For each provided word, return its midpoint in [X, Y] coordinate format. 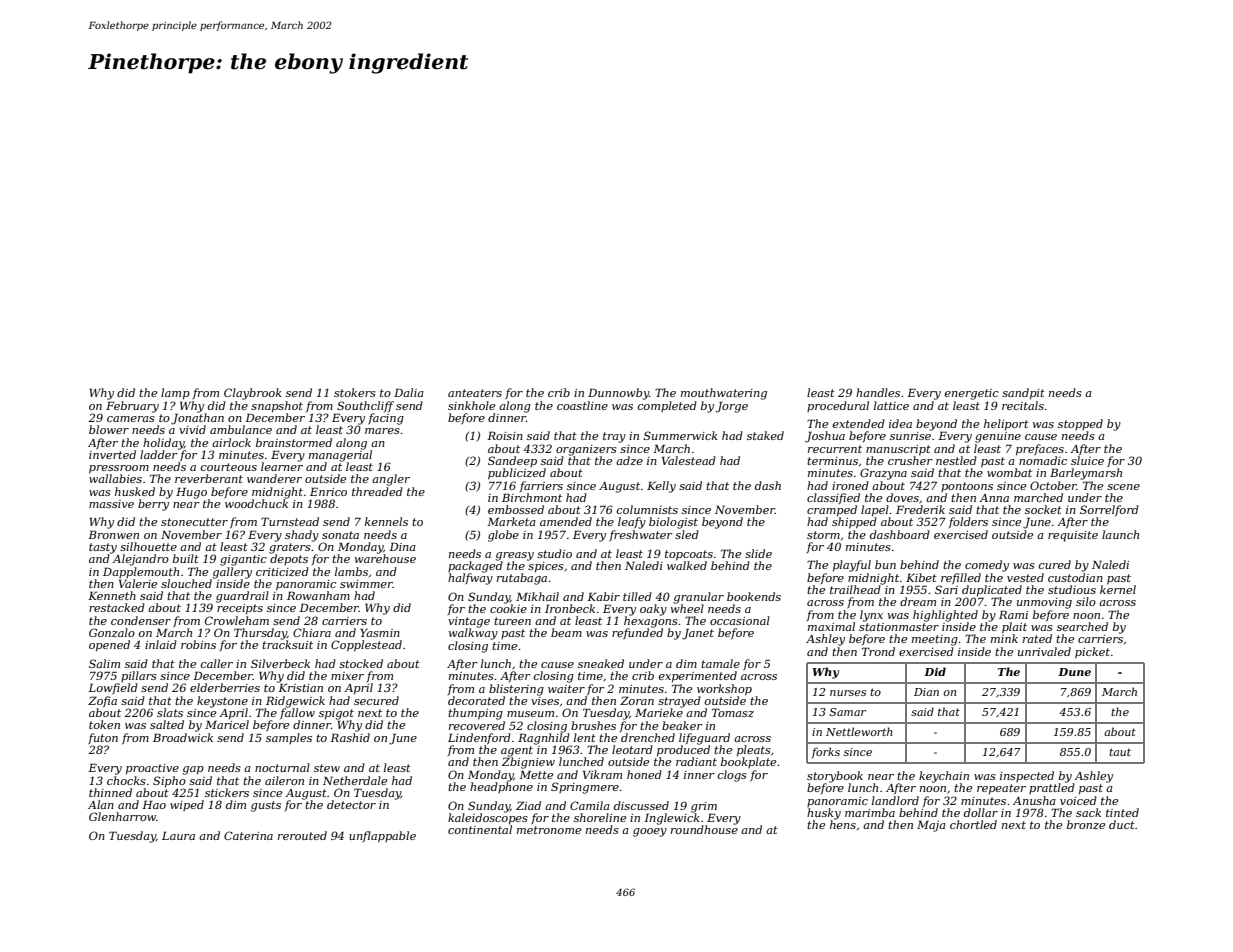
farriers [541, 486]
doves [902, 497]
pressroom [119, 469]
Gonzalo [112, 632]
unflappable [382, 837]
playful [852, 566]
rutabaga [522, 579]
